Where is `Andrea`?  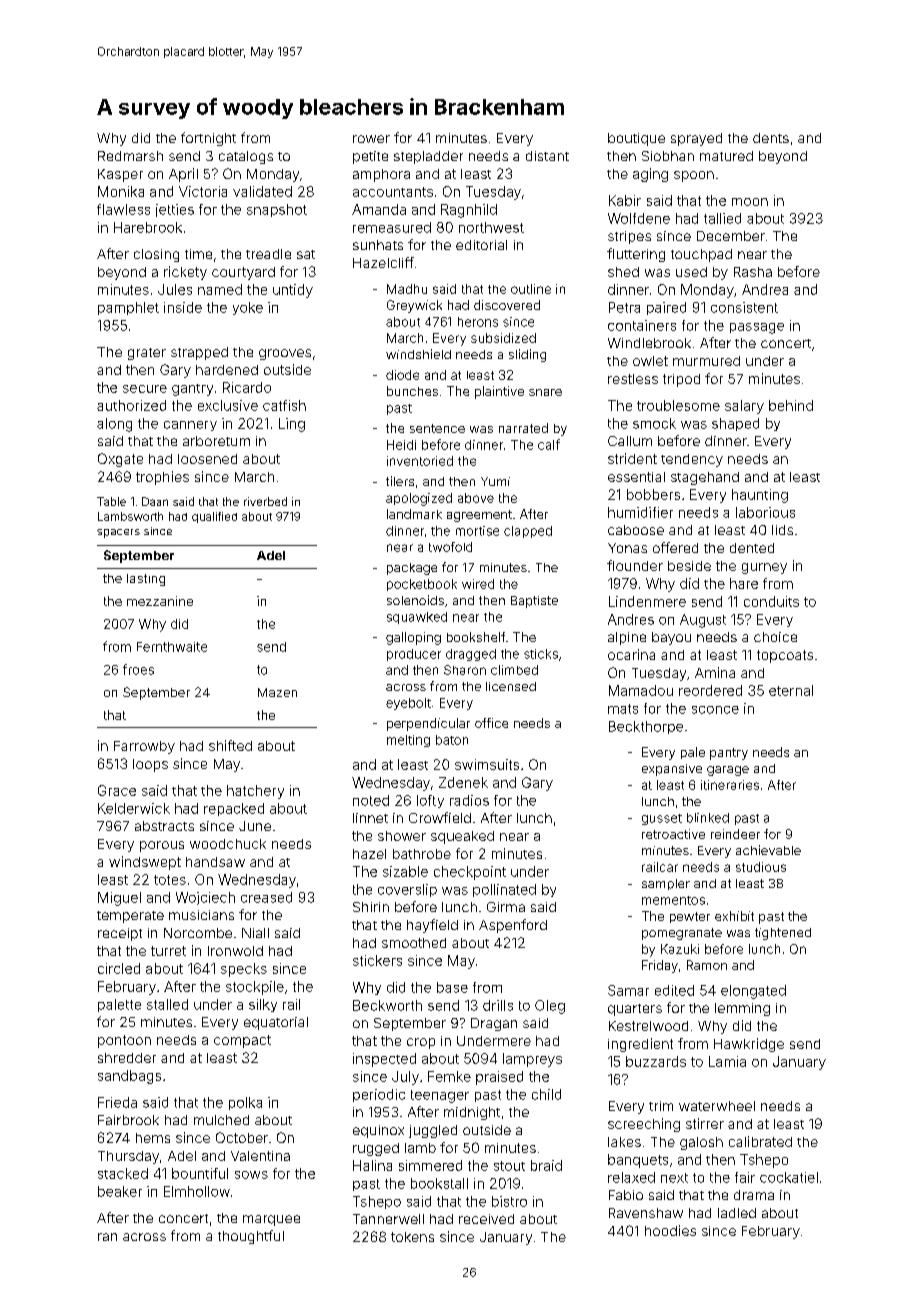 Andrea is located at coordinates (765, 289).
